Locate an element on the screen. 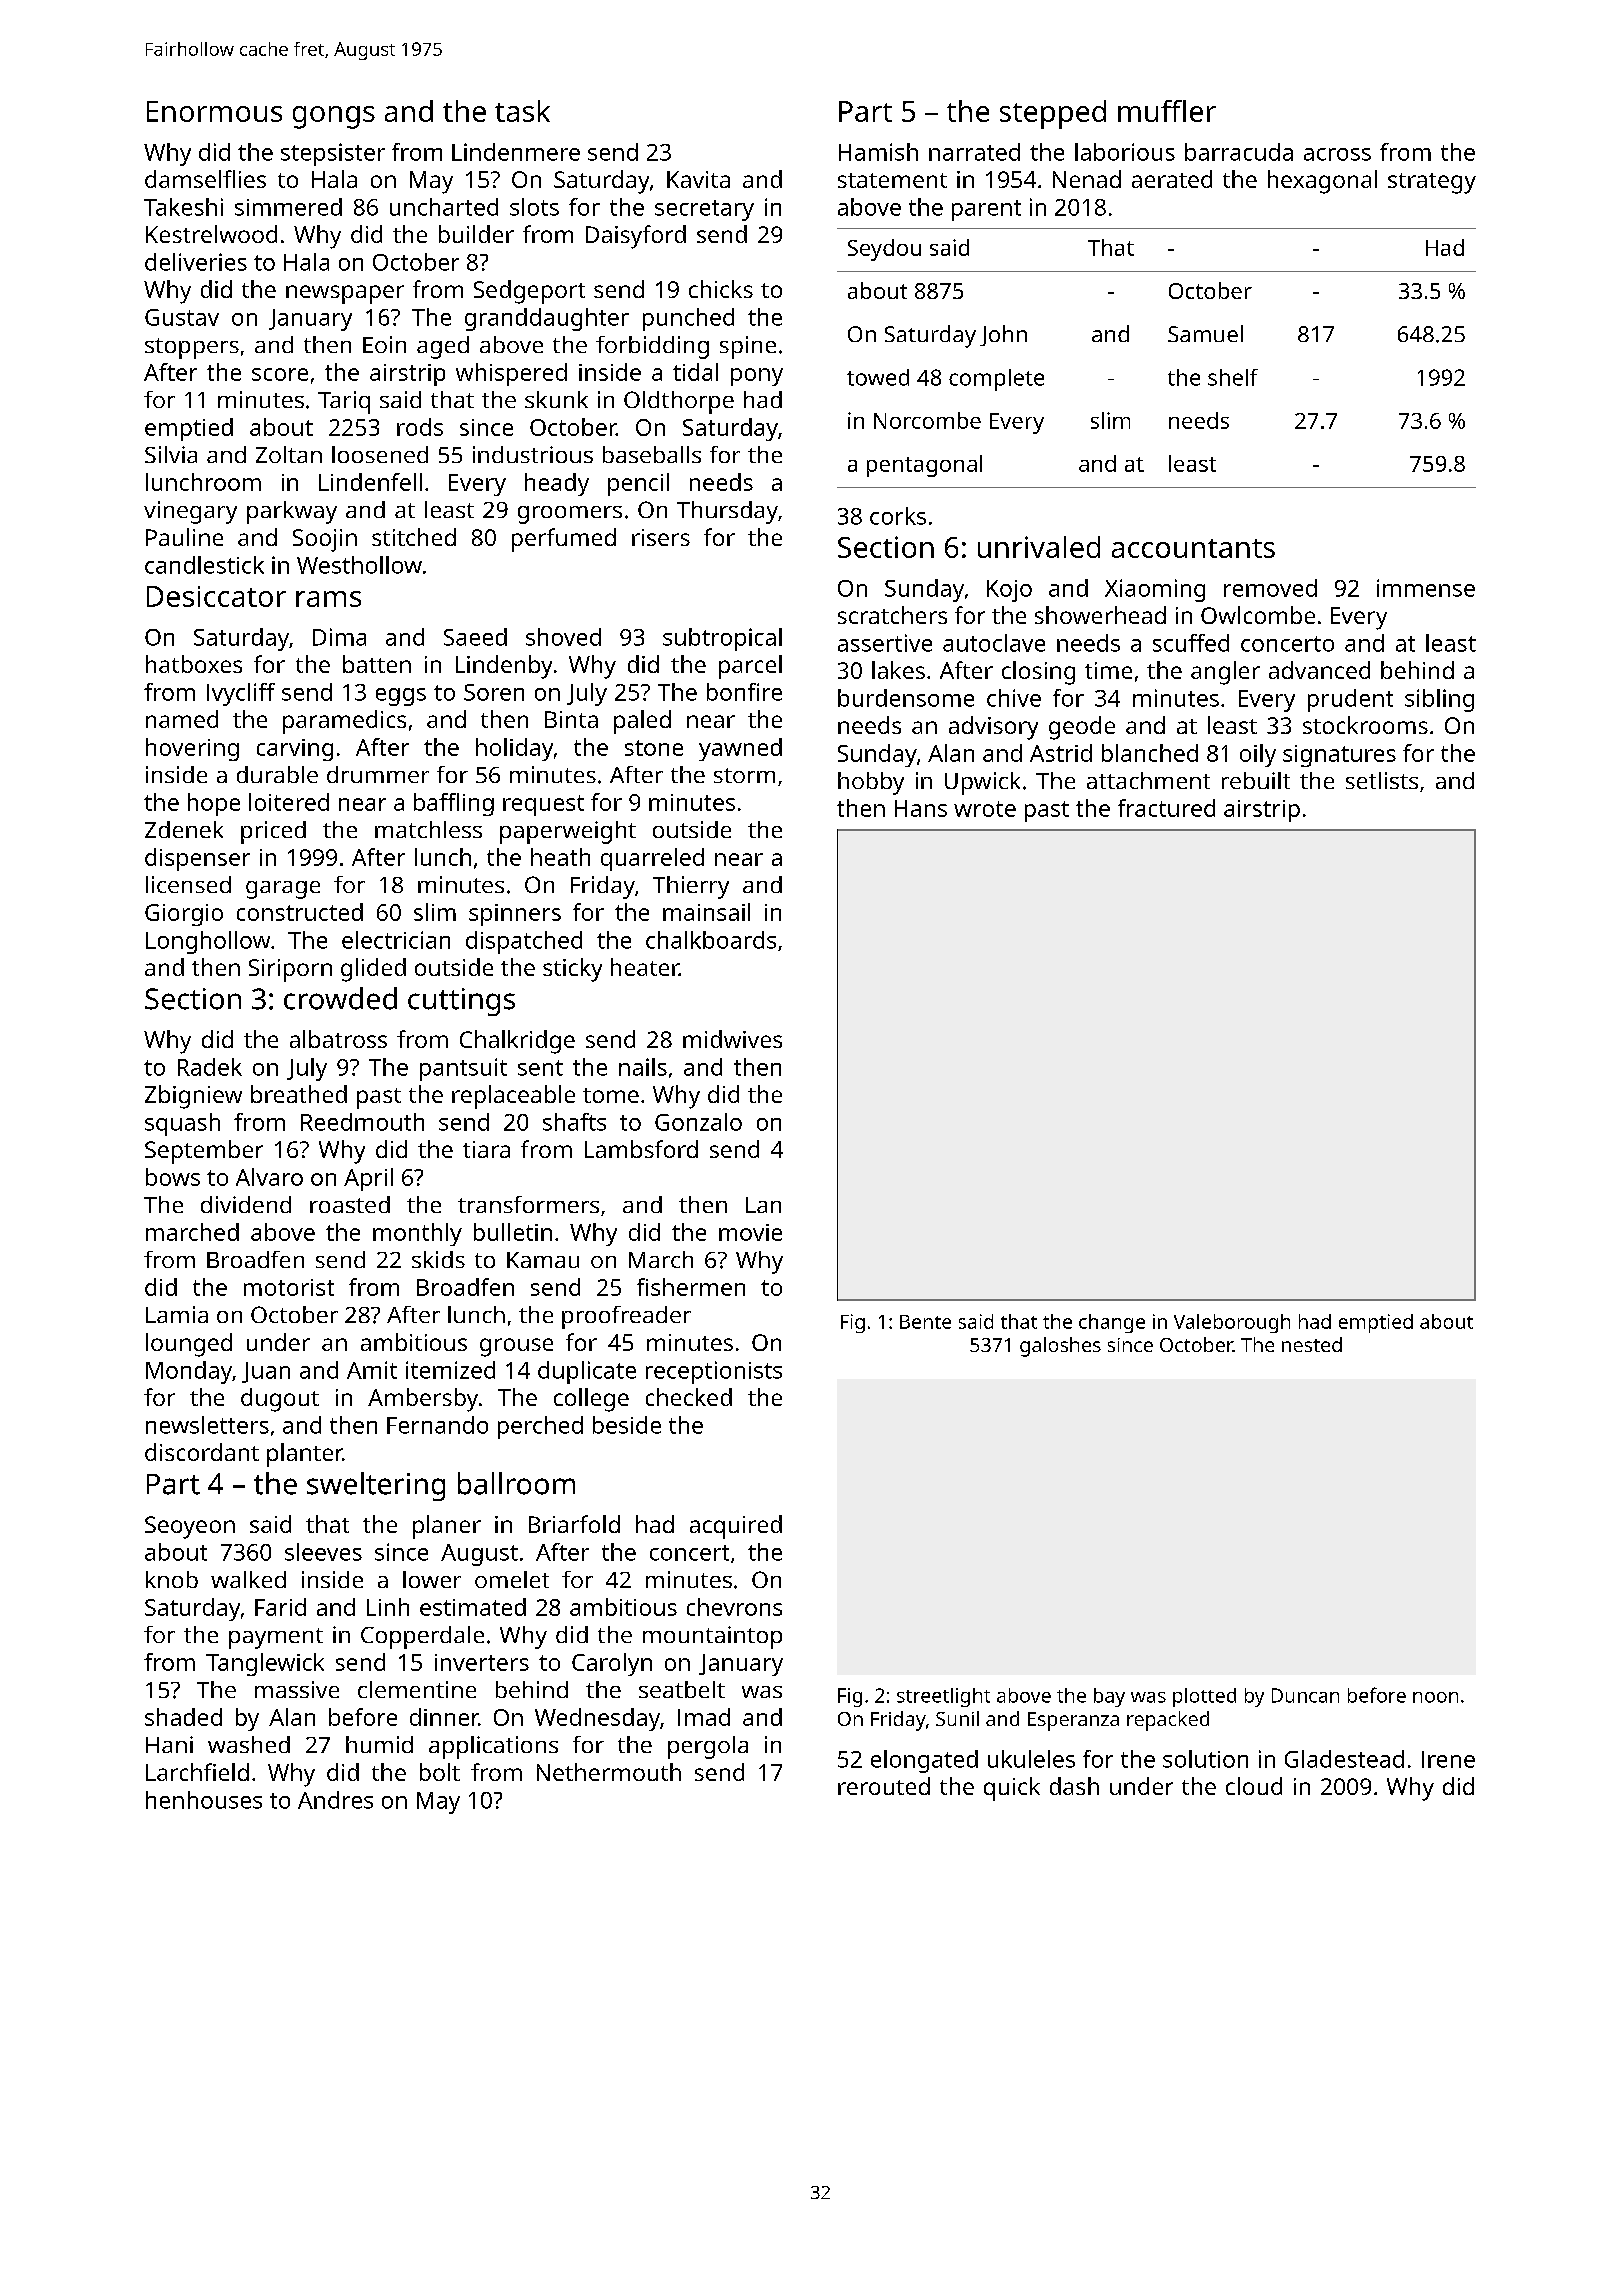 Image resolution: width=1620 pixels, height=2292 pixels. Gonzalo is located at coordinates (698, 1122).
